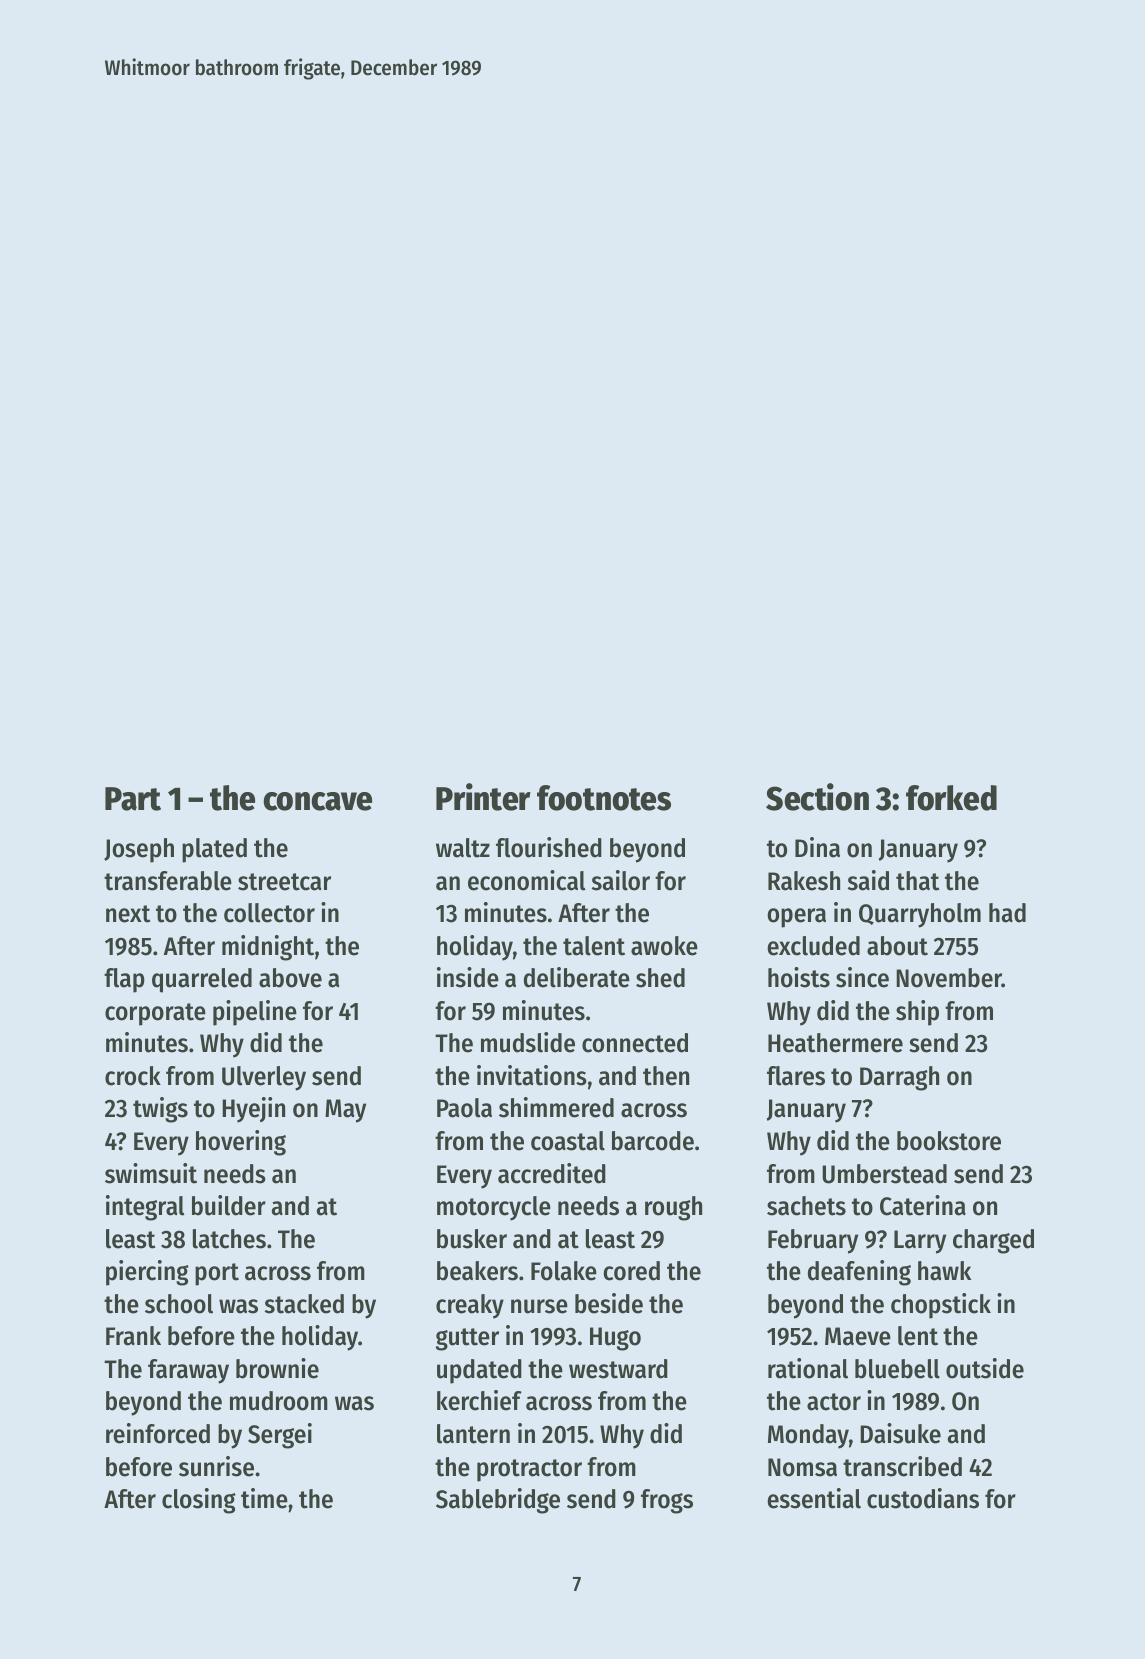 The width and height of the screenshot is (1145, 1659). What do you see at coordinates (214, 850) in the screenshot?
I see `plated` at bounding box center [214, 850].
